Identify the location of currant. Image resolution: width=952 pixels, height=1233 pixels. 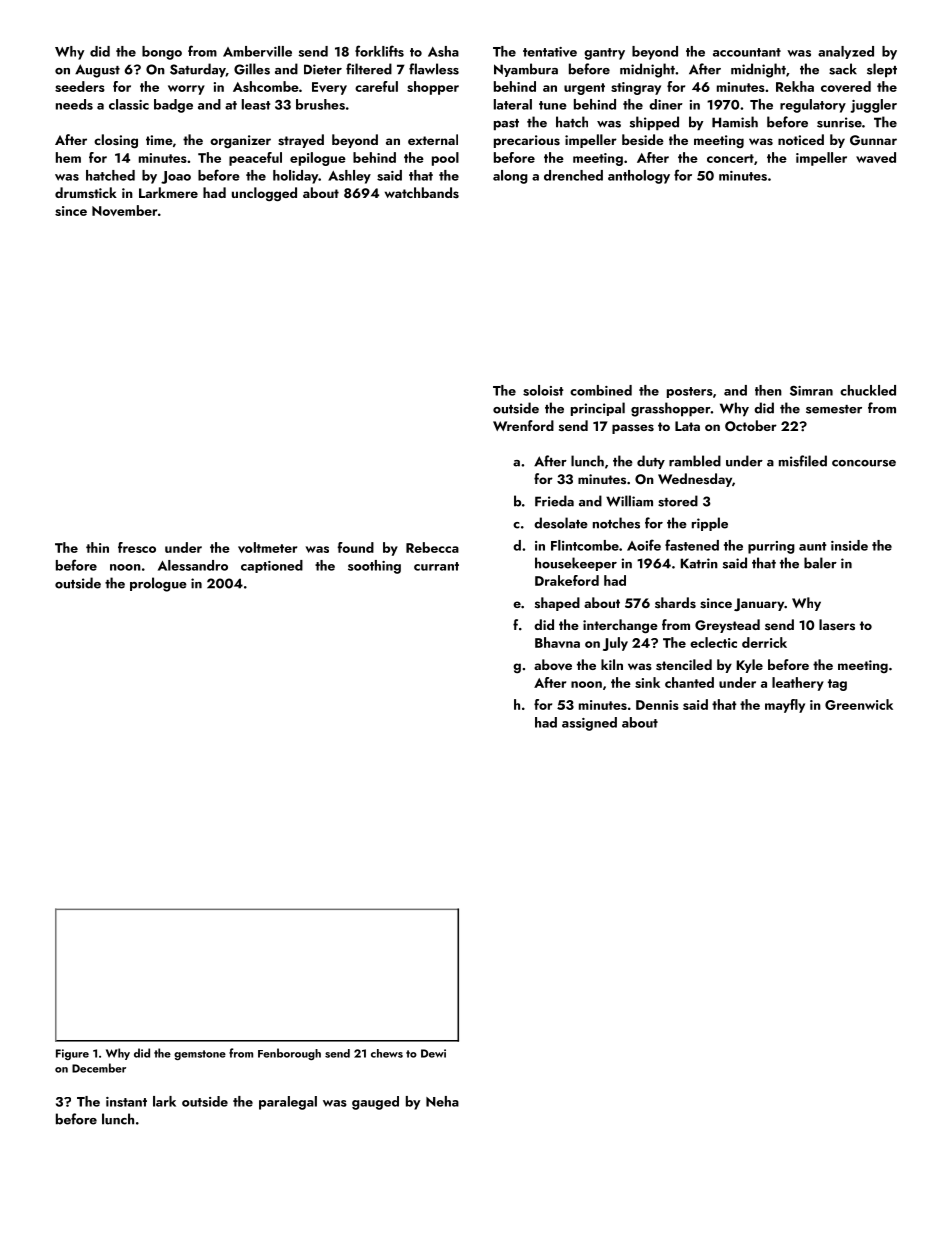
(436, 566).
